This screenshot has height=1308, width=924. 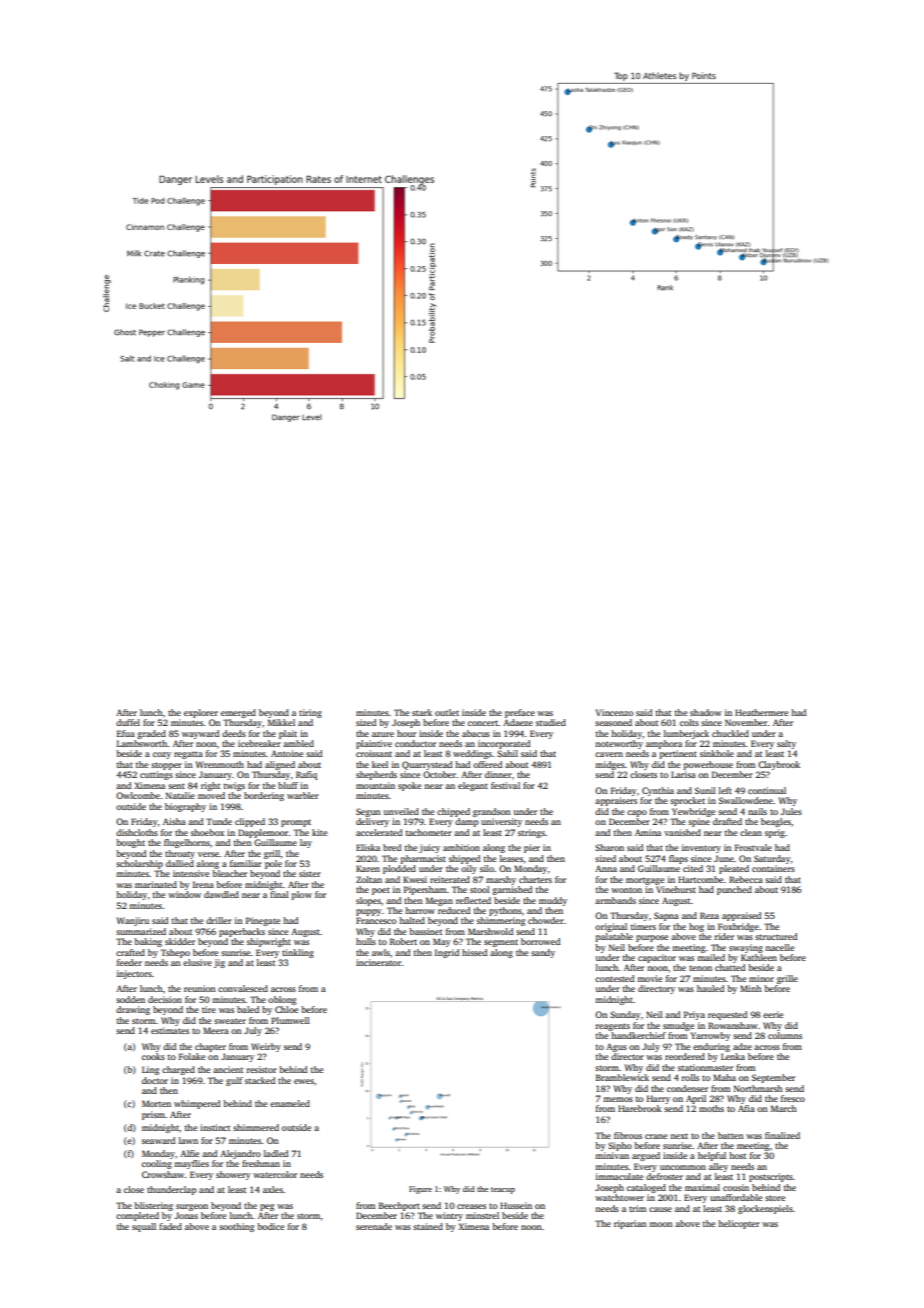 I want to click on lawn, so click(x=188, y=1140).
